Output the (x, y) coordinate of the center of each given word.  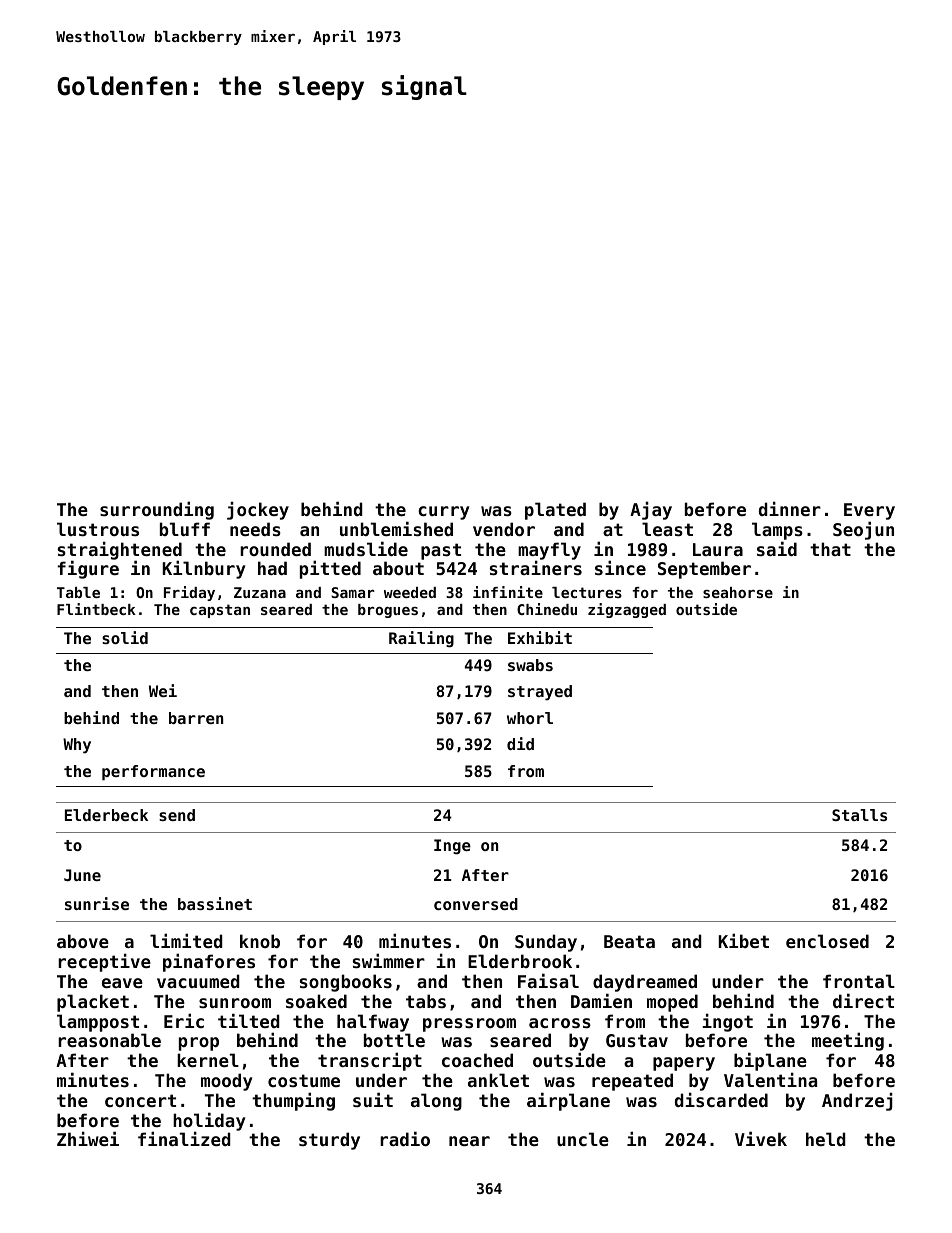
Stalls (859, 815)
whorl (530, 718)
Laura (718, 549)
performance (153, 773)
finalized (184, 1138)
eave (122, 983)
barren (196, 718)
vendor (504, 529)
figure (88, 570)
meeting (848, 1041)
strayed (540, 693)
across (560, 1023)
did (520, 743)
